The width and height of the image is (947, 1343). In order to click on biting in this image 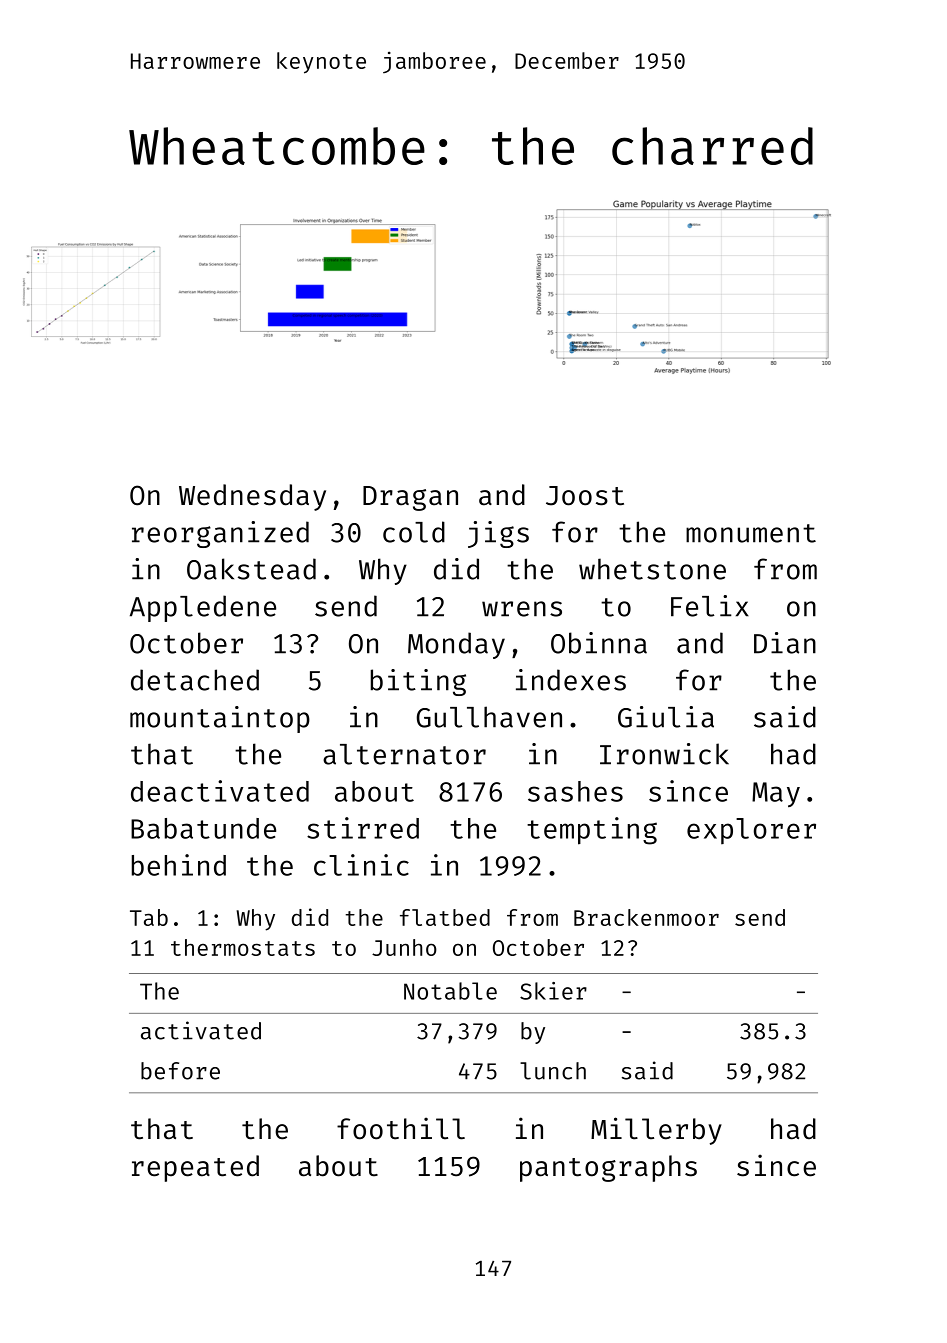, I will do `click(418, 682)`.
